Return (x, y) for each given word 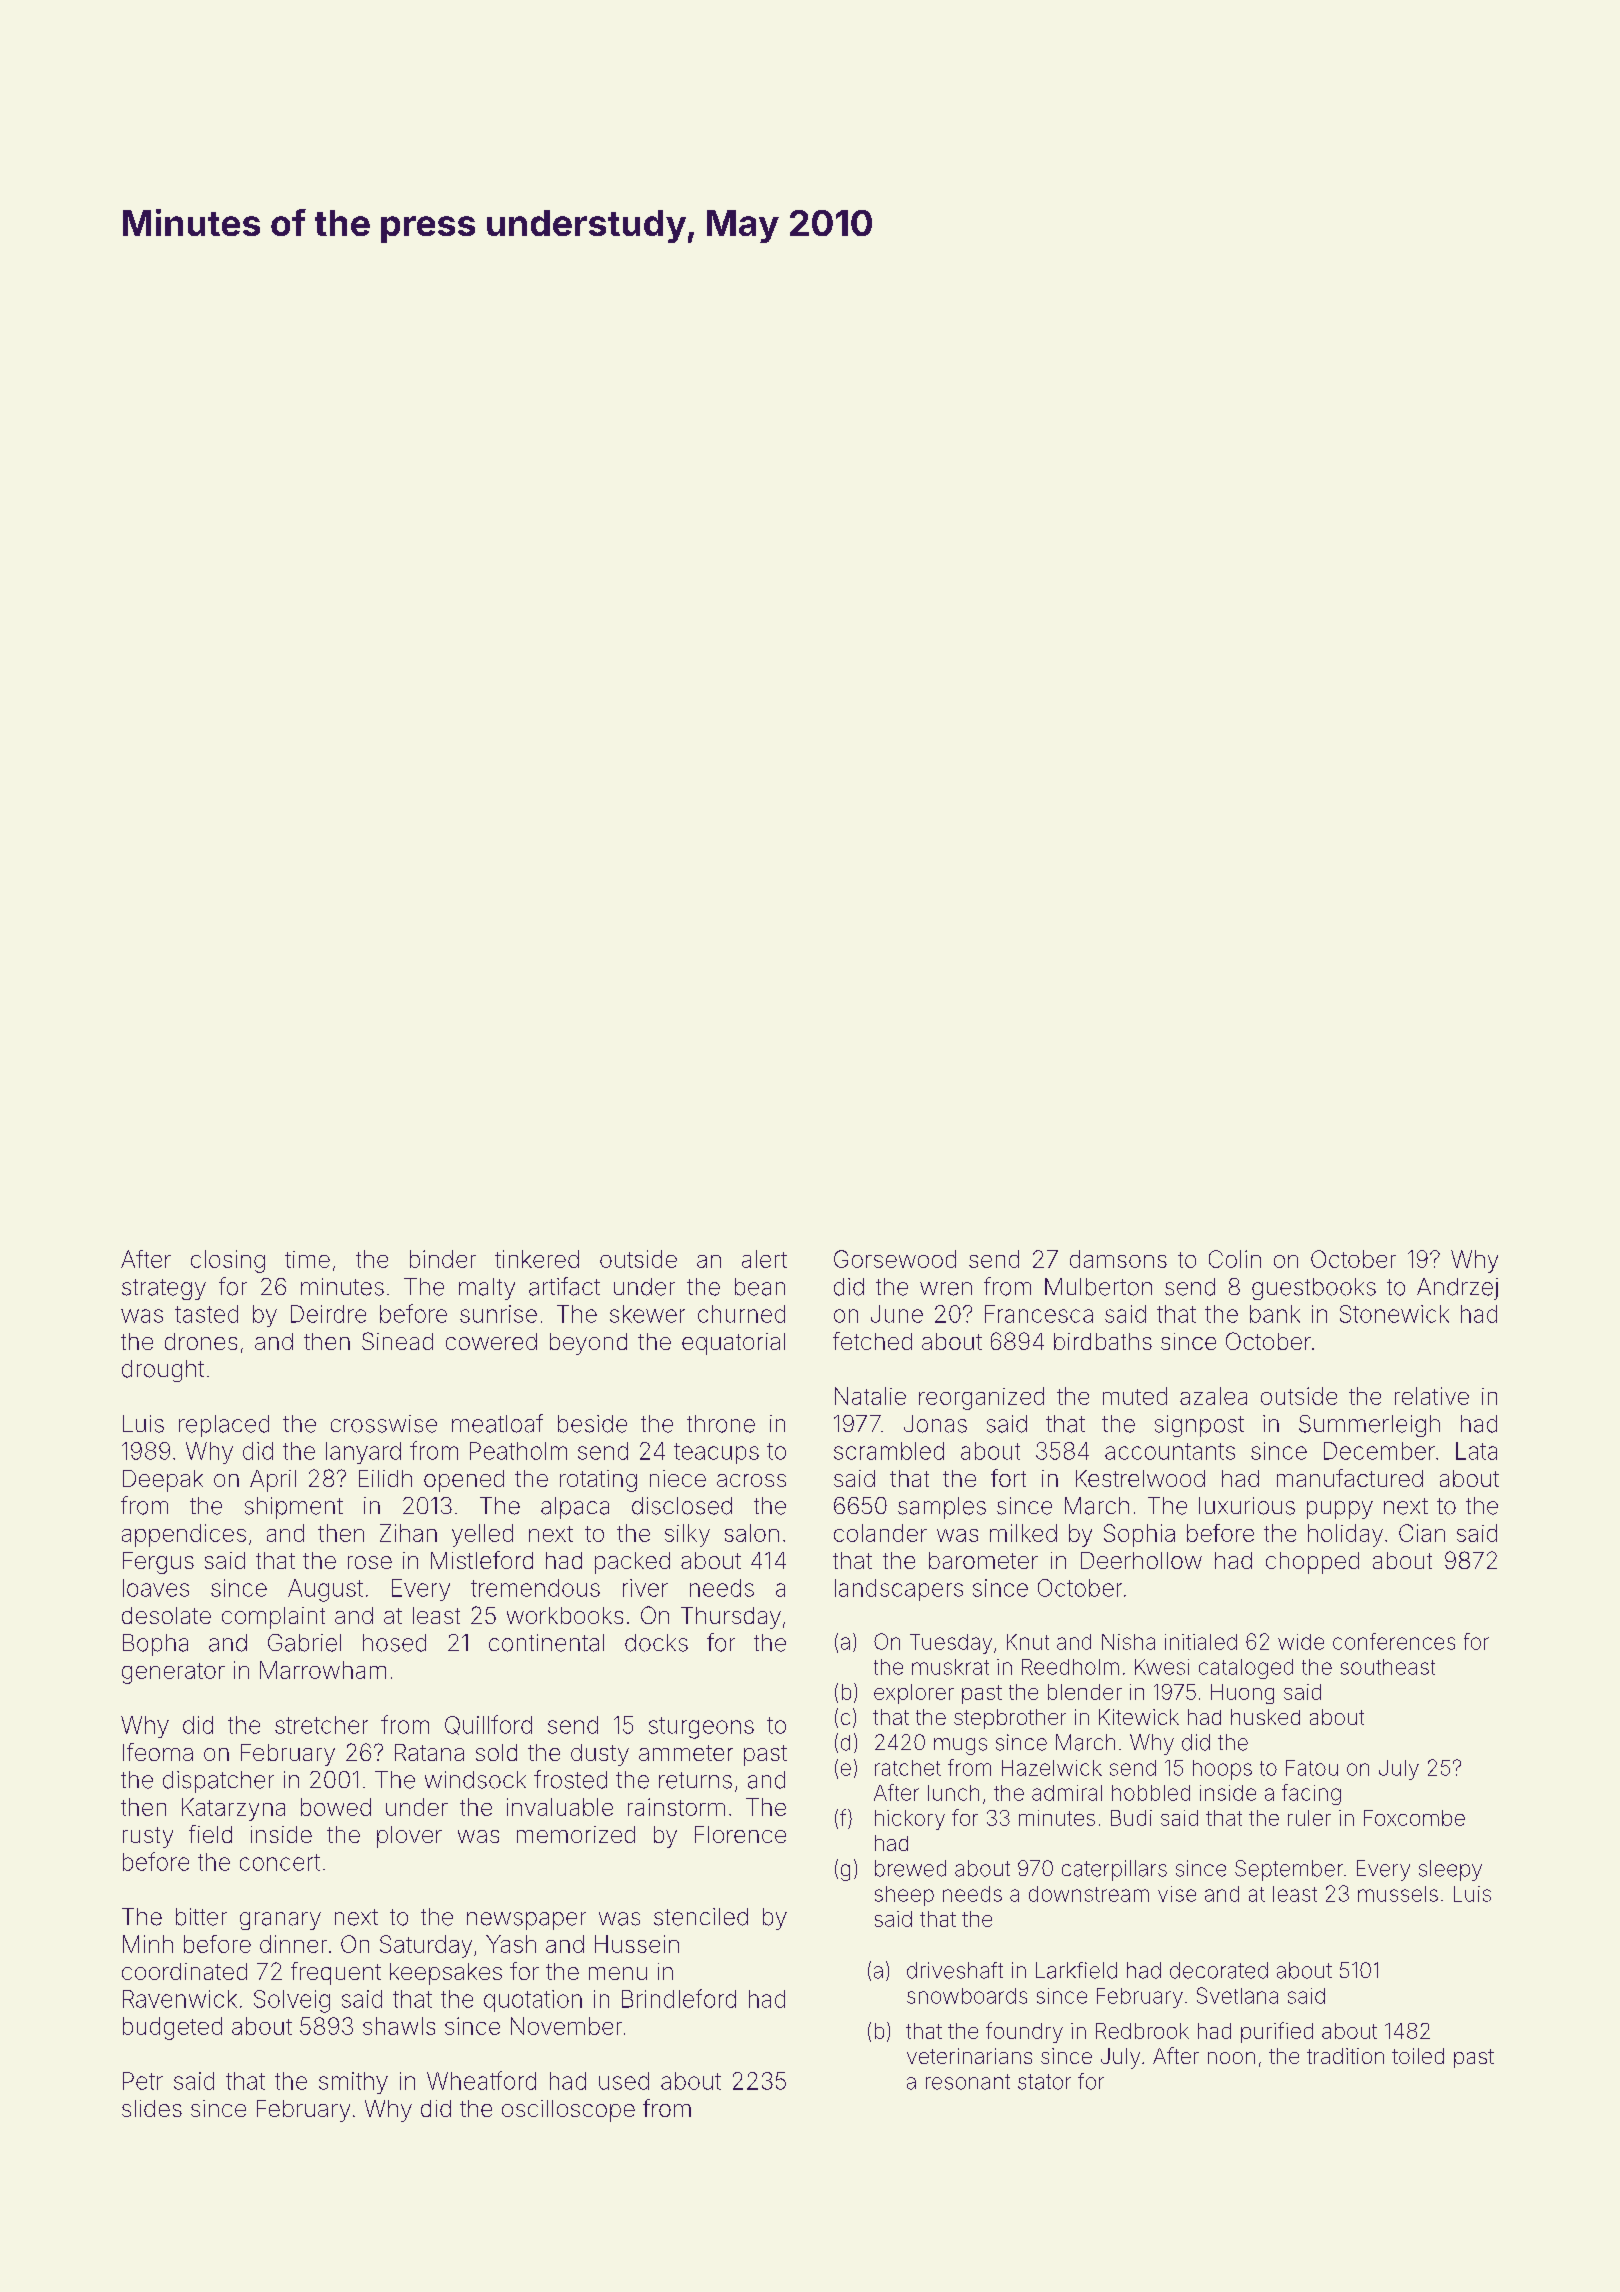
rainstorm (676, 1807)
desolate (166, 1615)
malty (487, 1289)
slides (152, 2108)
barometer (983, 1560)
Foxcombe (1414, 1818)
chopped (1312, 1563)
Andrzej (1457, 1289)
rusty (148, 1837)
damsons (1118, 1259)
